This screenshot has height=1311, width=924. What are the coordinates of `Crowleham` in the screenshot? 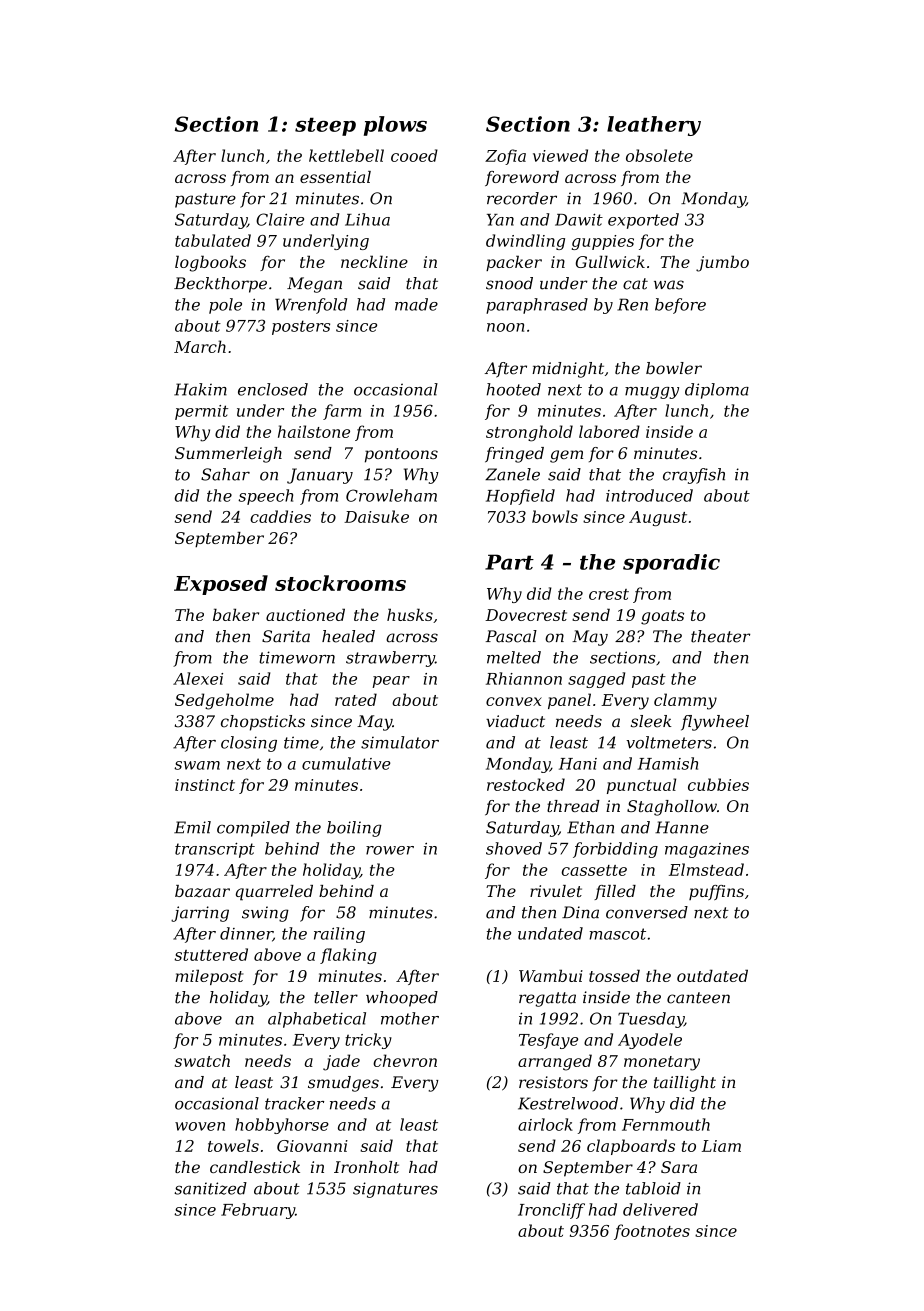 It's located at (391, 495).
